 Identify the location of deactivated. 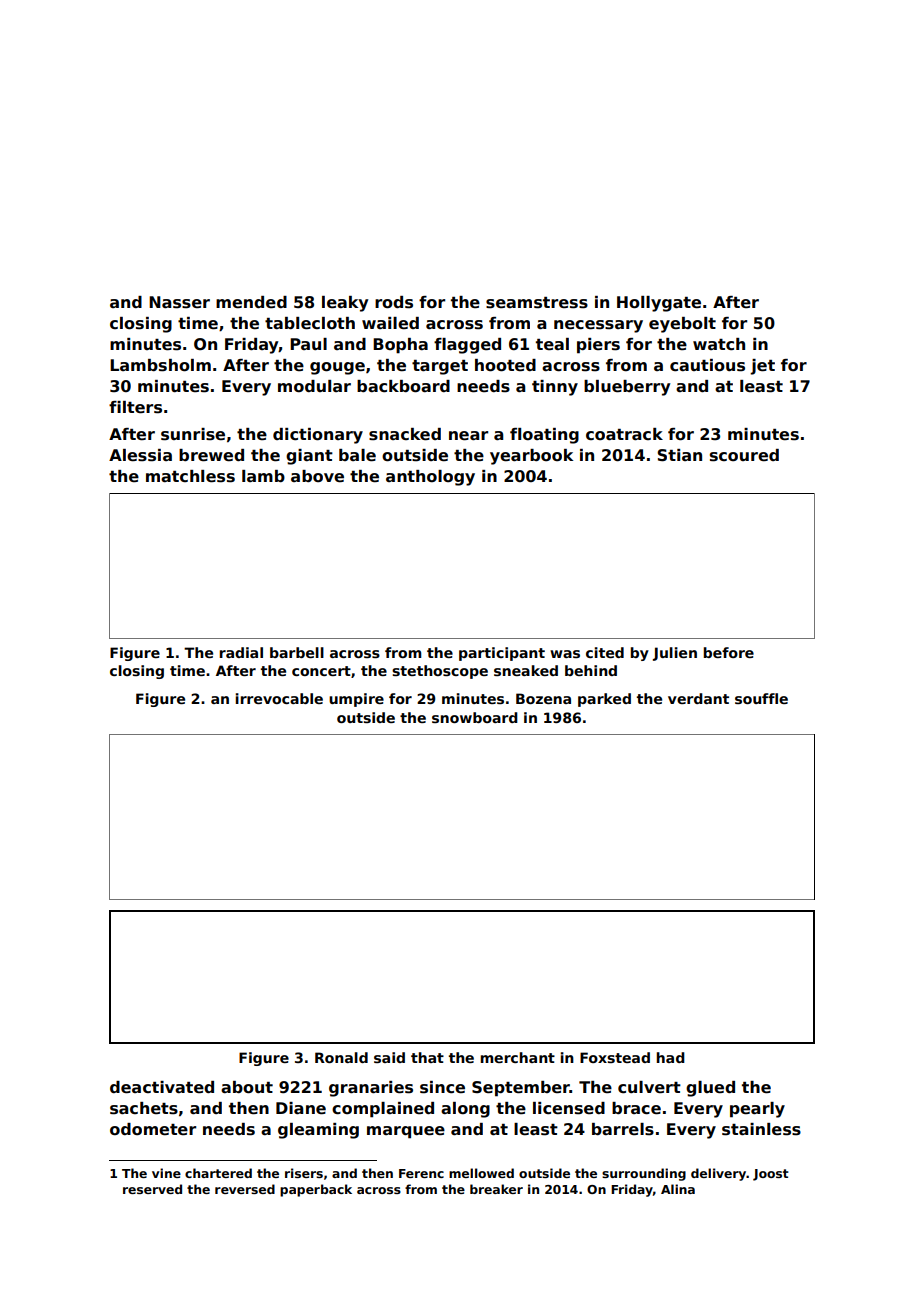
(162, 1087).
